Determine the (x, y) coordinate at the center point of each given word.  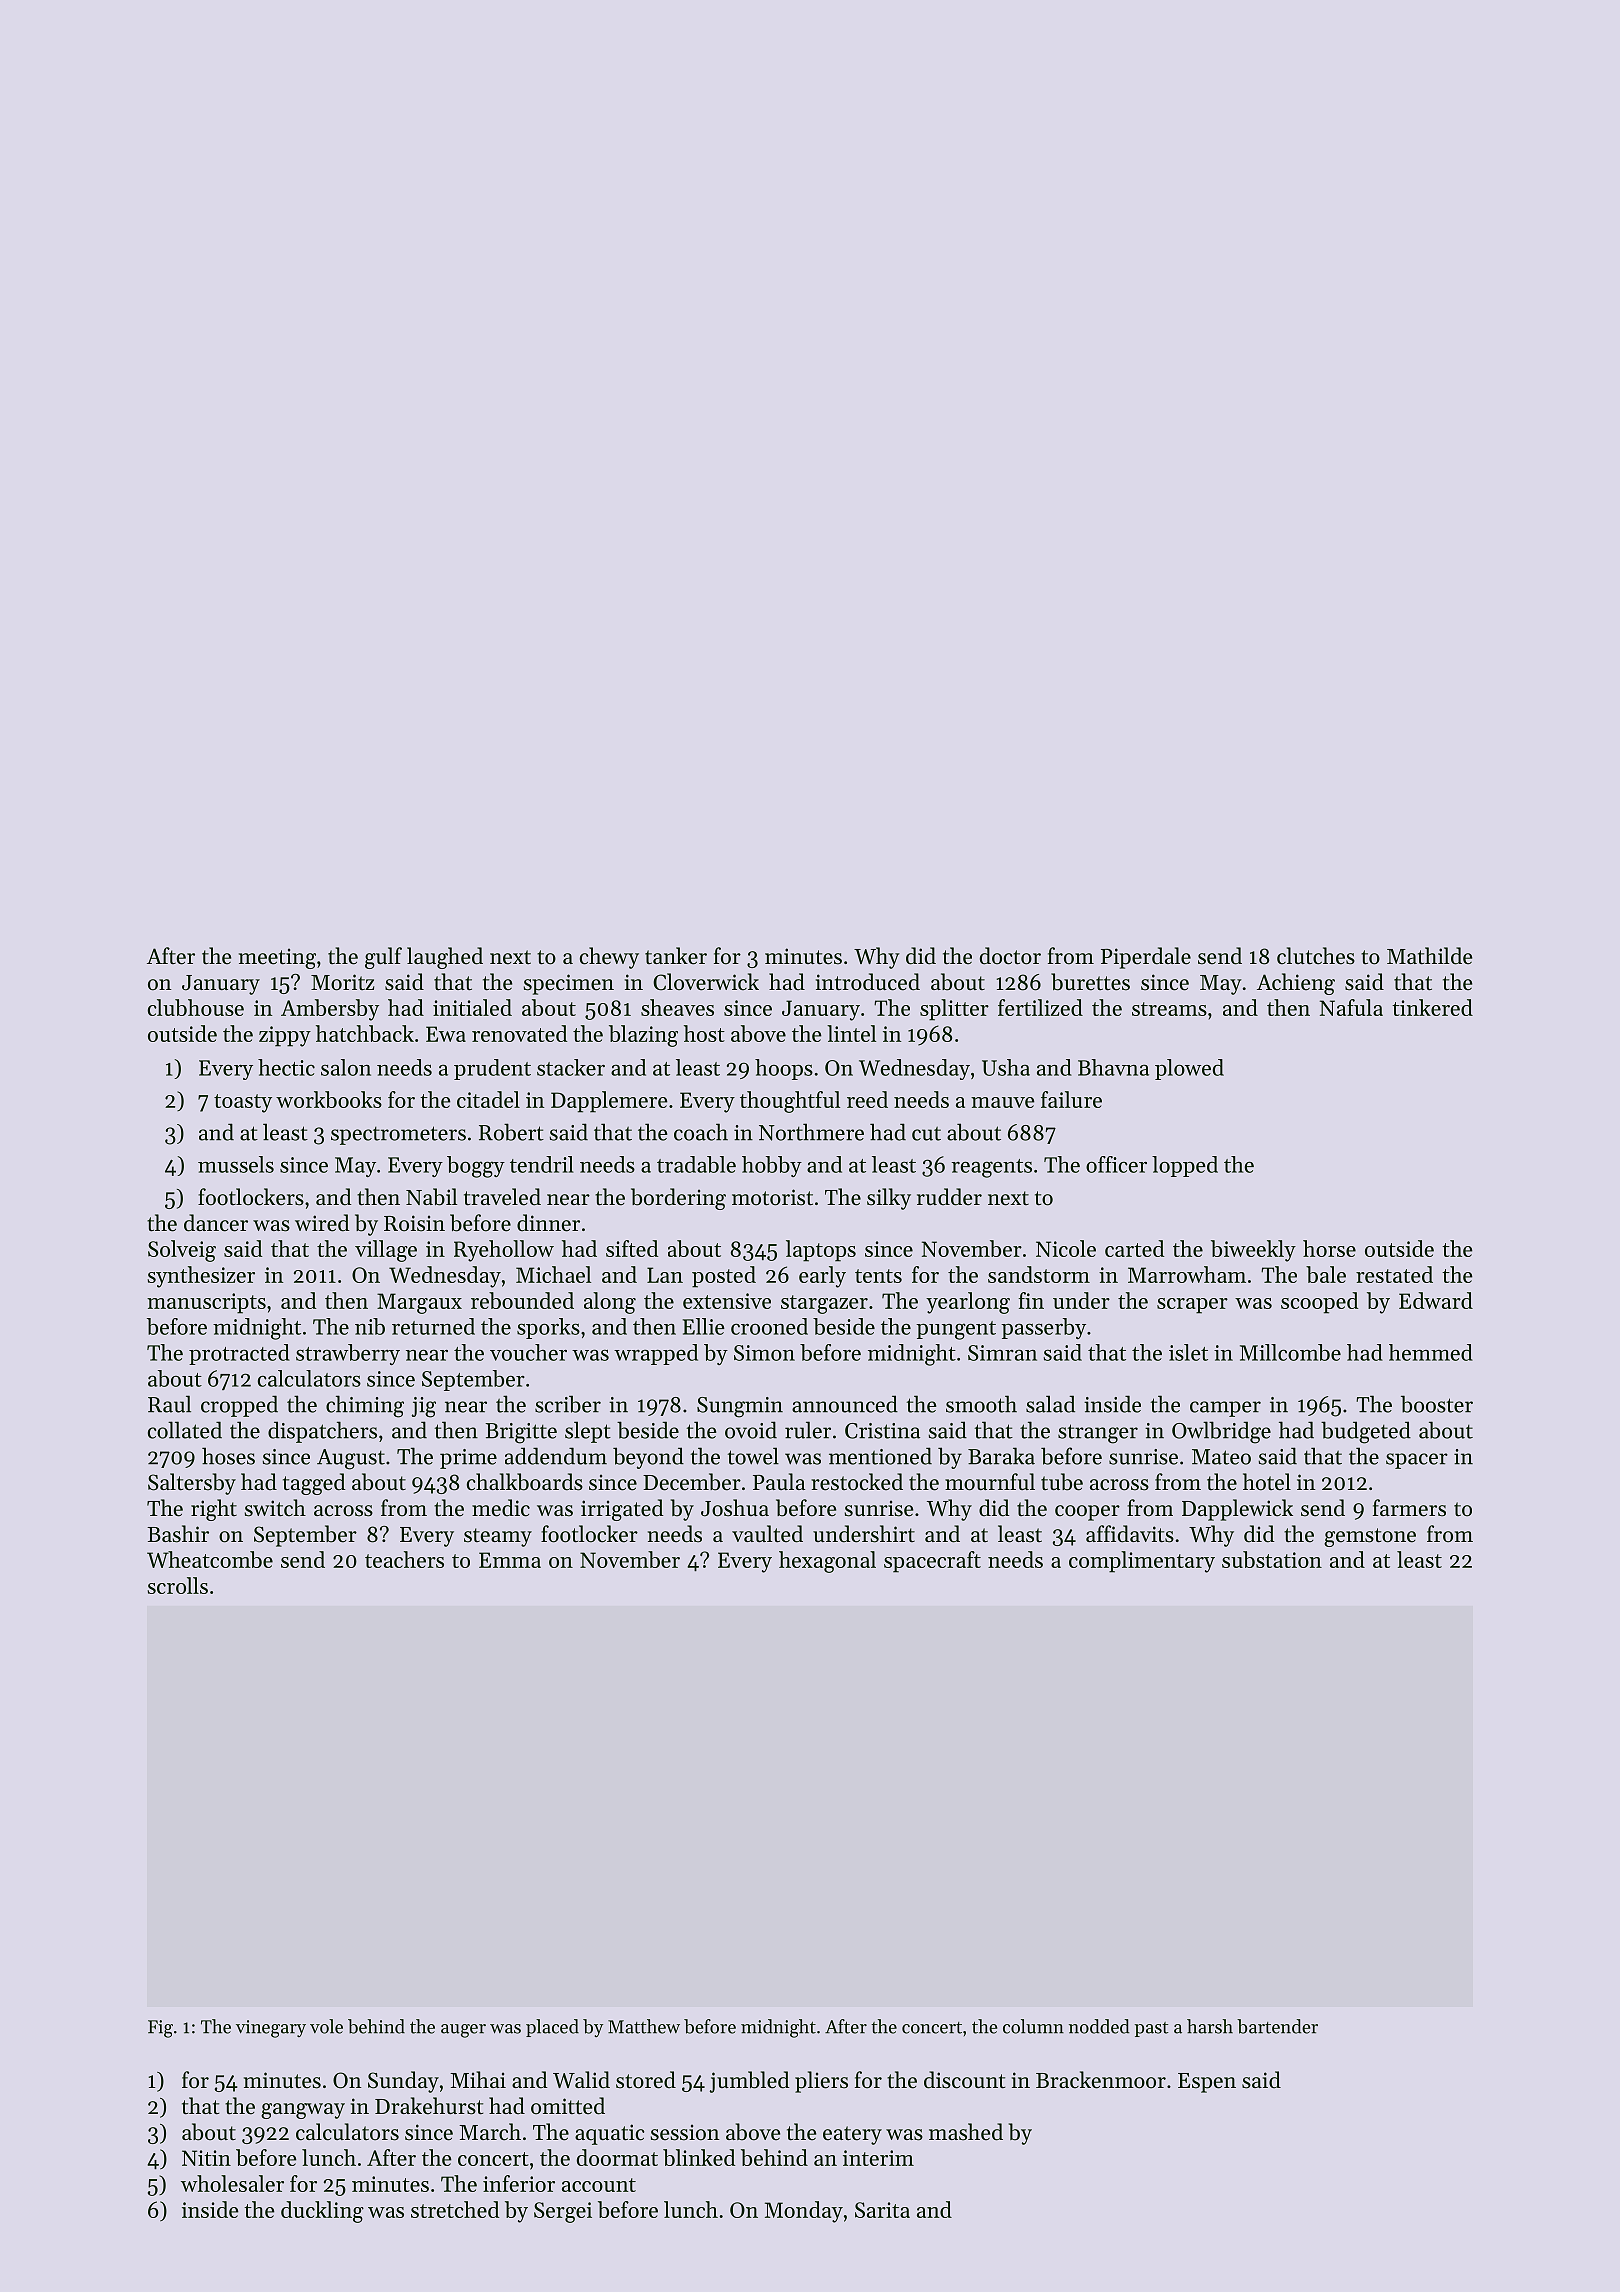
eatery (852, 2135)
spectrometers (398, 1135)
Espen (1207, 2083)
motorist (772, 1197)
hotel (1267, 1482)
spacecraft (932, 1562)
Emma (510, 1560)
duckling (322, 2212)
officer (1116, 1164)
